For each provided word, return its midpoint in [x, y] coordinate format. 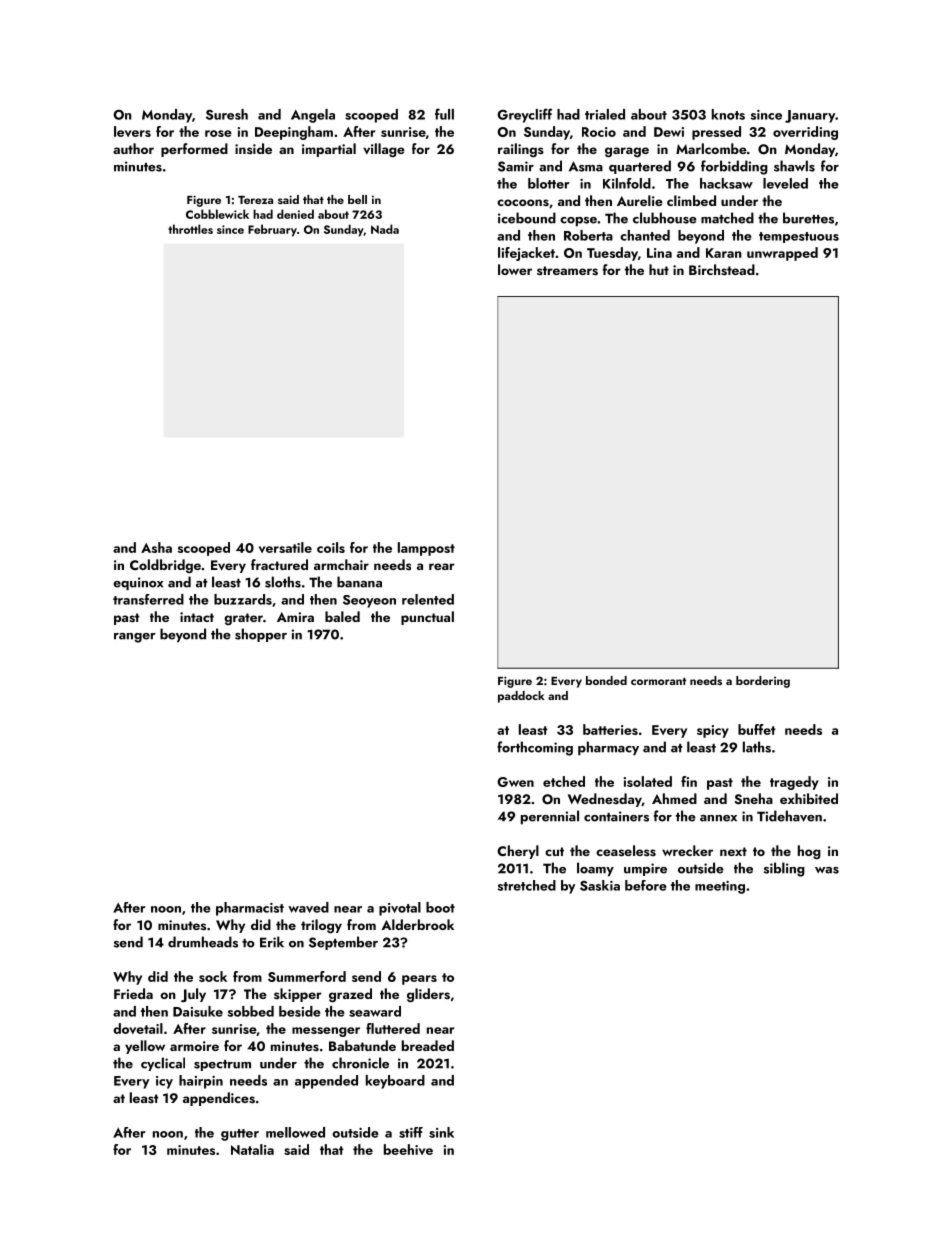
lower [515, 269]
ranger [135, 638]
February [272, 230]
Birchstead [722, 270]
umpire [645, 869]
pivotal [400, 909]
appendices [219, 1099]
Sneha [754, 799]
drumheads [203, 942]
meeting [720, 887]
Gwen [515, 782]
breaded [428, 1045]
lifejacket [526, 254]
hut [659, 269]
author [133, 148]
